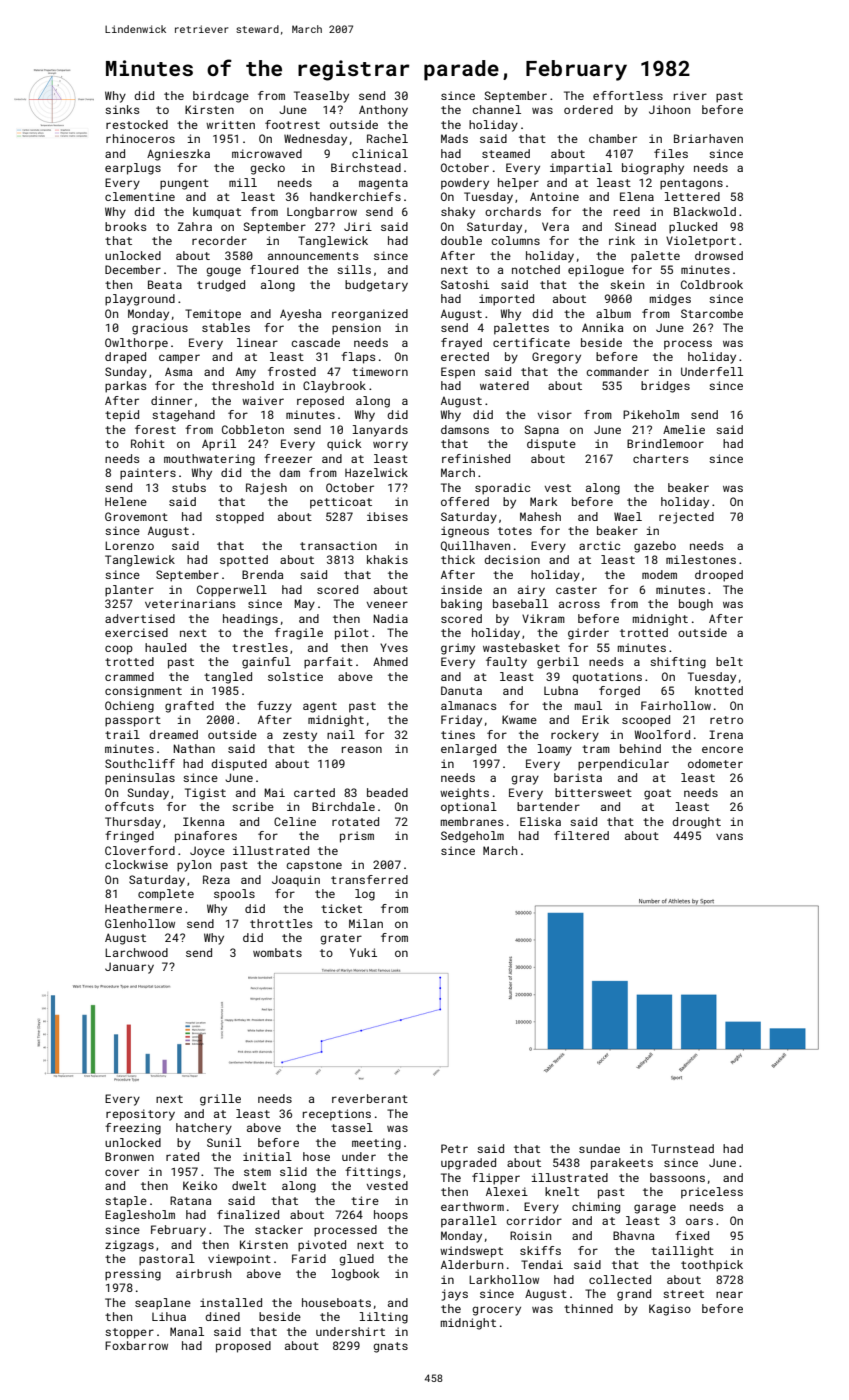  What do you see at coordinates (143, 908) in the document?
I see `Heathermere` at bounding box center [143, 908].
